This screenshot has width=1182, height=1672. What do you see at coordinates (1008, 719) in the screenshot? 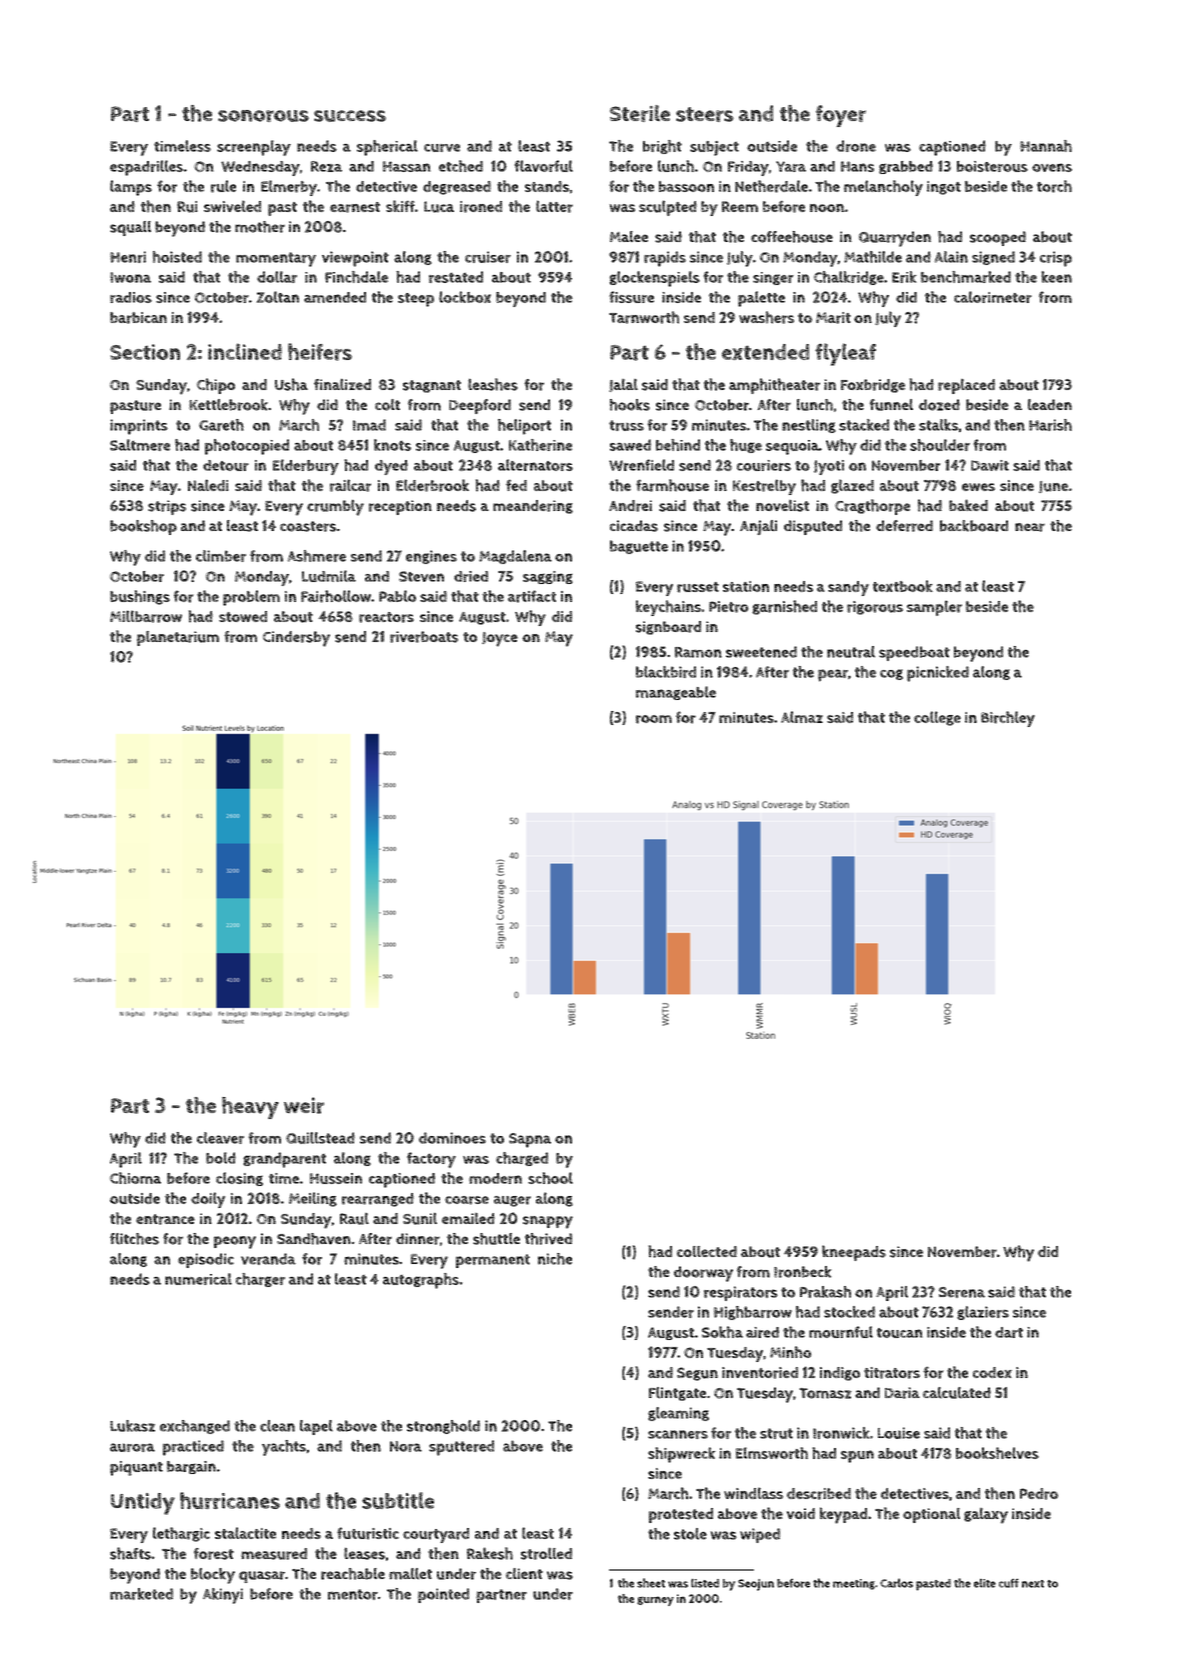
I see `Birchley` at bounding box center [1008, 719].
